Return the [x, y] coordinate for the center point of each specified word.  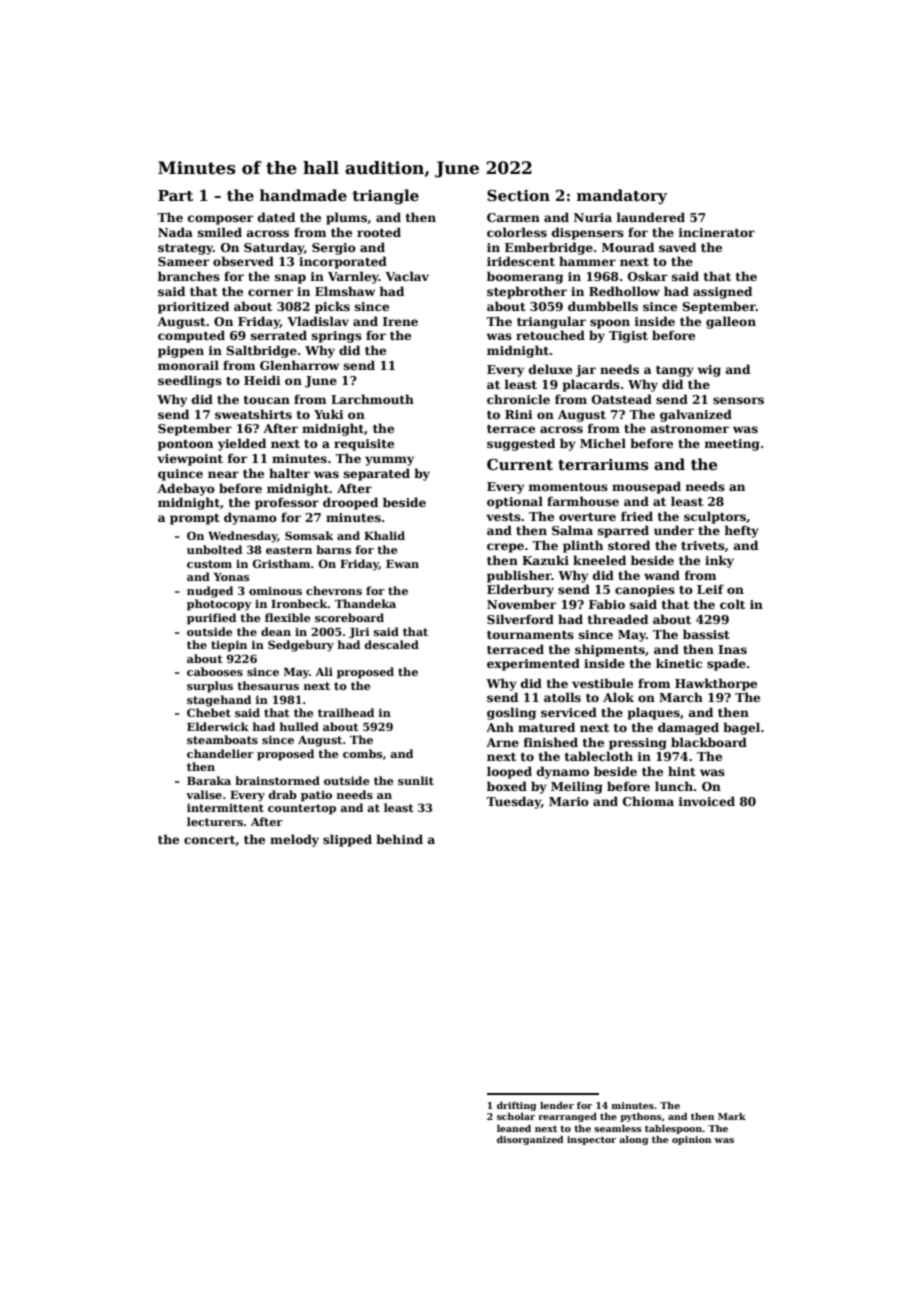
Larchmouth [372, 399]
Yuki [329, 414]
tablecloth [599, 756]
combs [362, 753]
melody [294, 840]
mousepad [646, 487]
